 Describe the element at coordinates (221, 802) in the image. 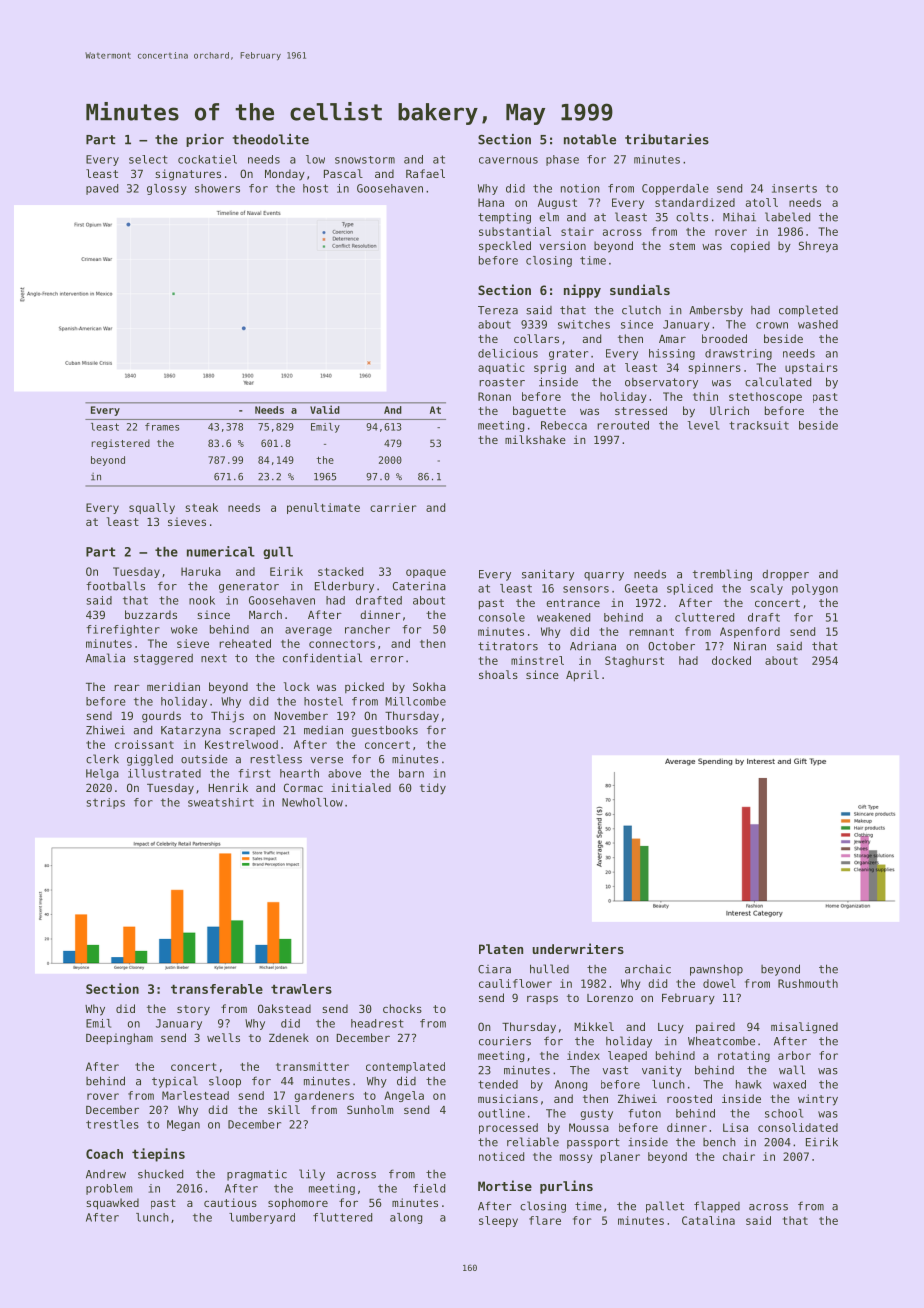

I see `sweatshirt` at that location.
